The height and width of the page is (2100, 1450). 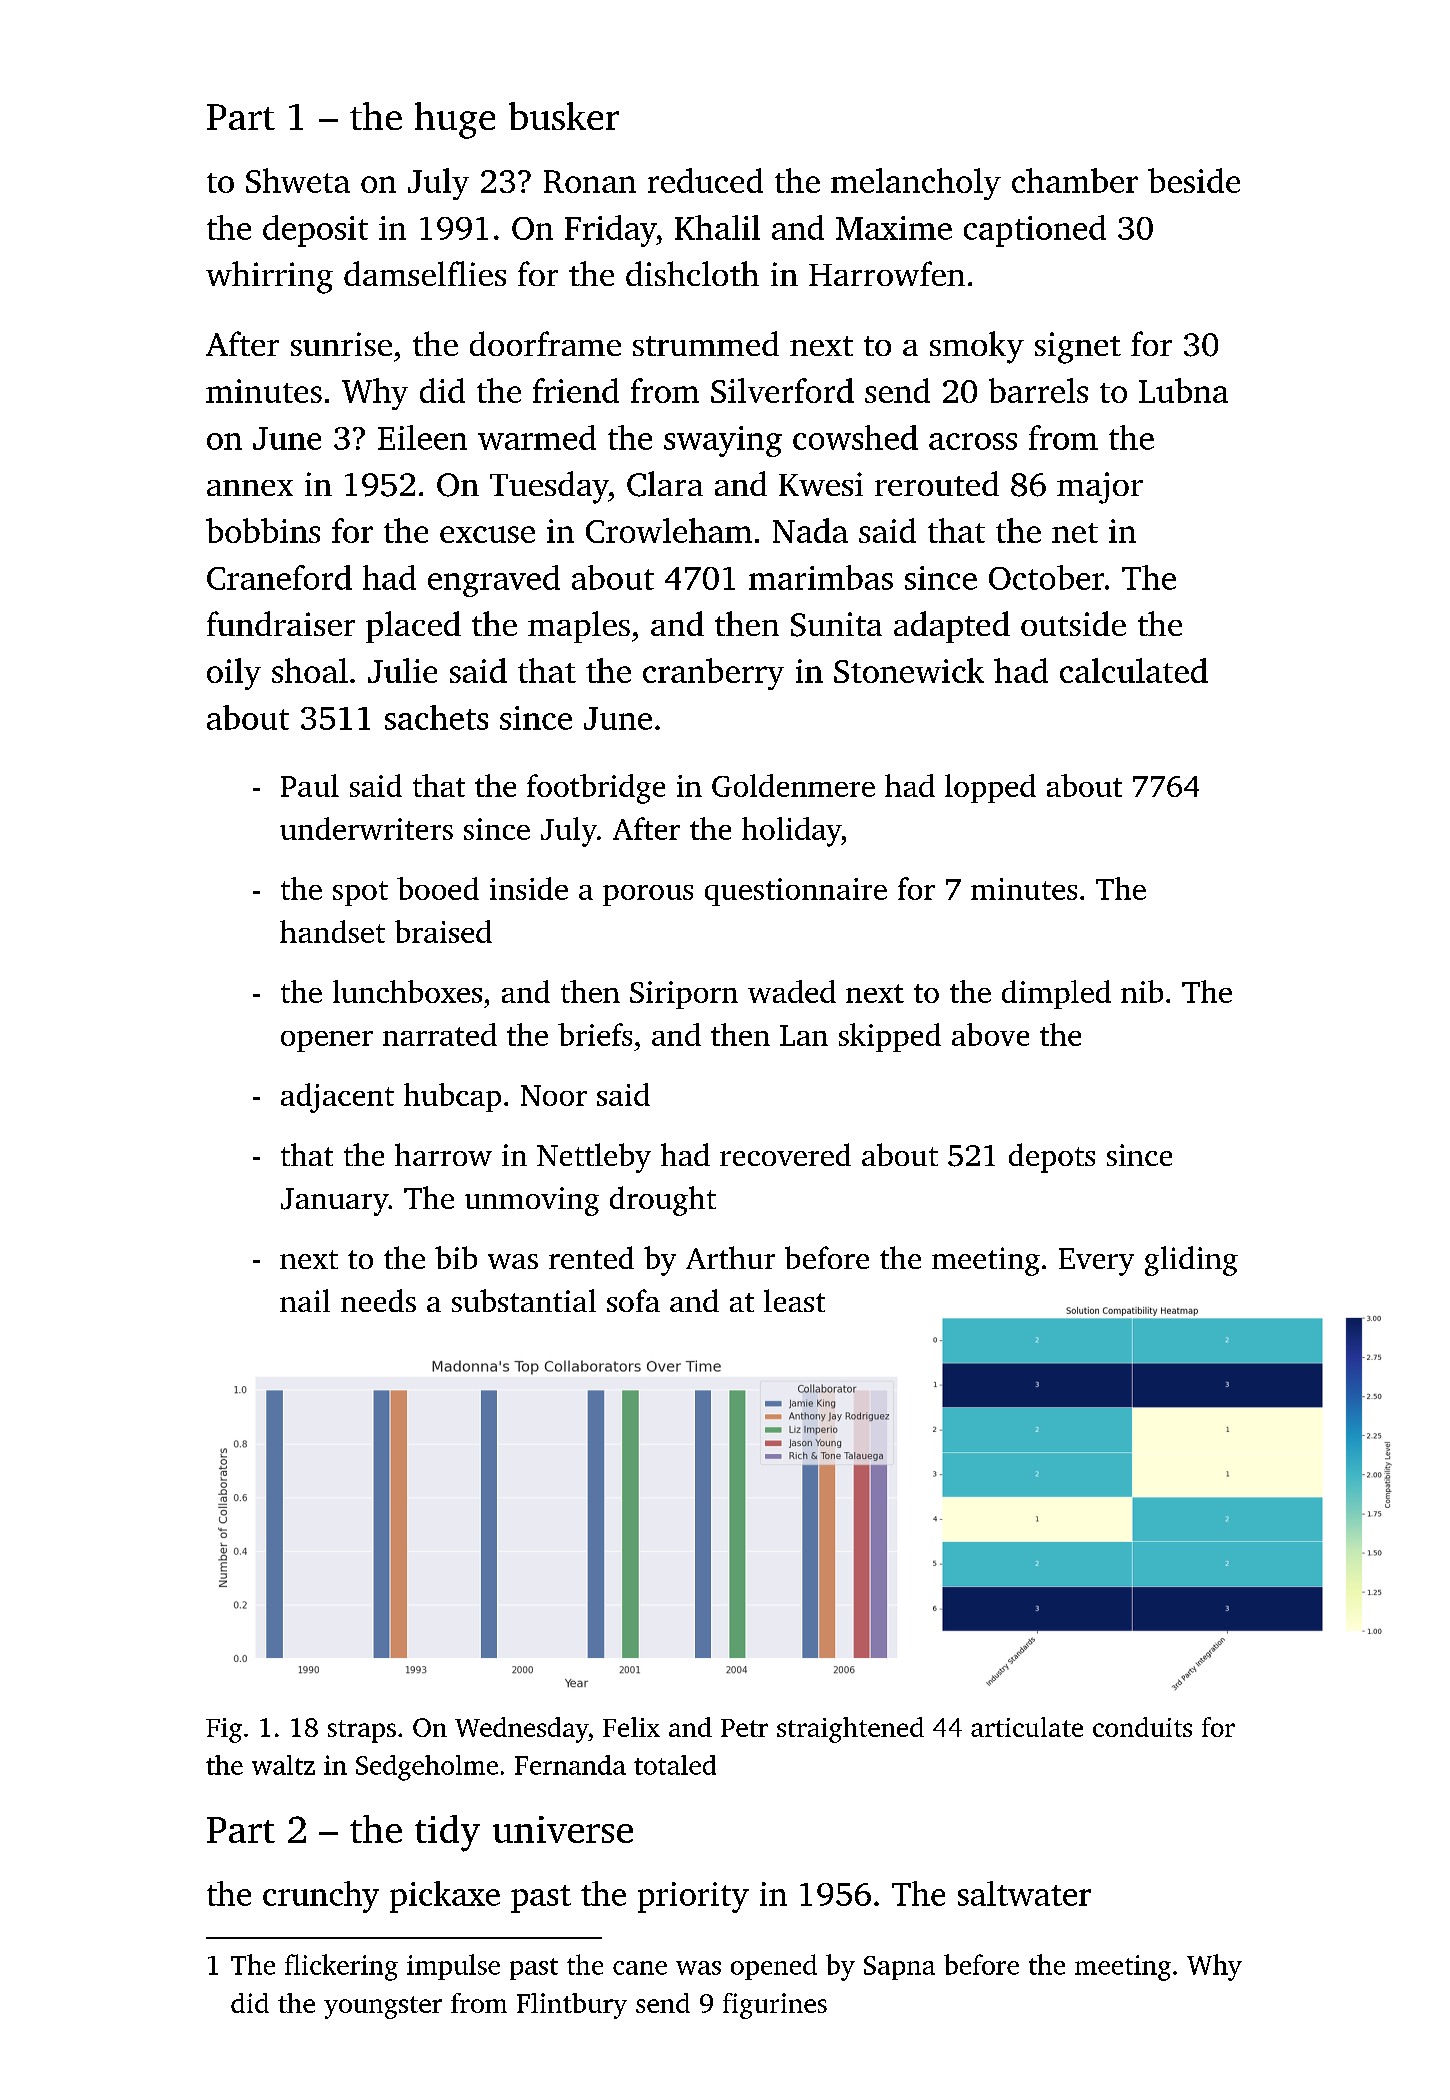 What do you see at coordinates (1075, 180) in the page?
I see `chamber` at bounding box center [1075, 180].
